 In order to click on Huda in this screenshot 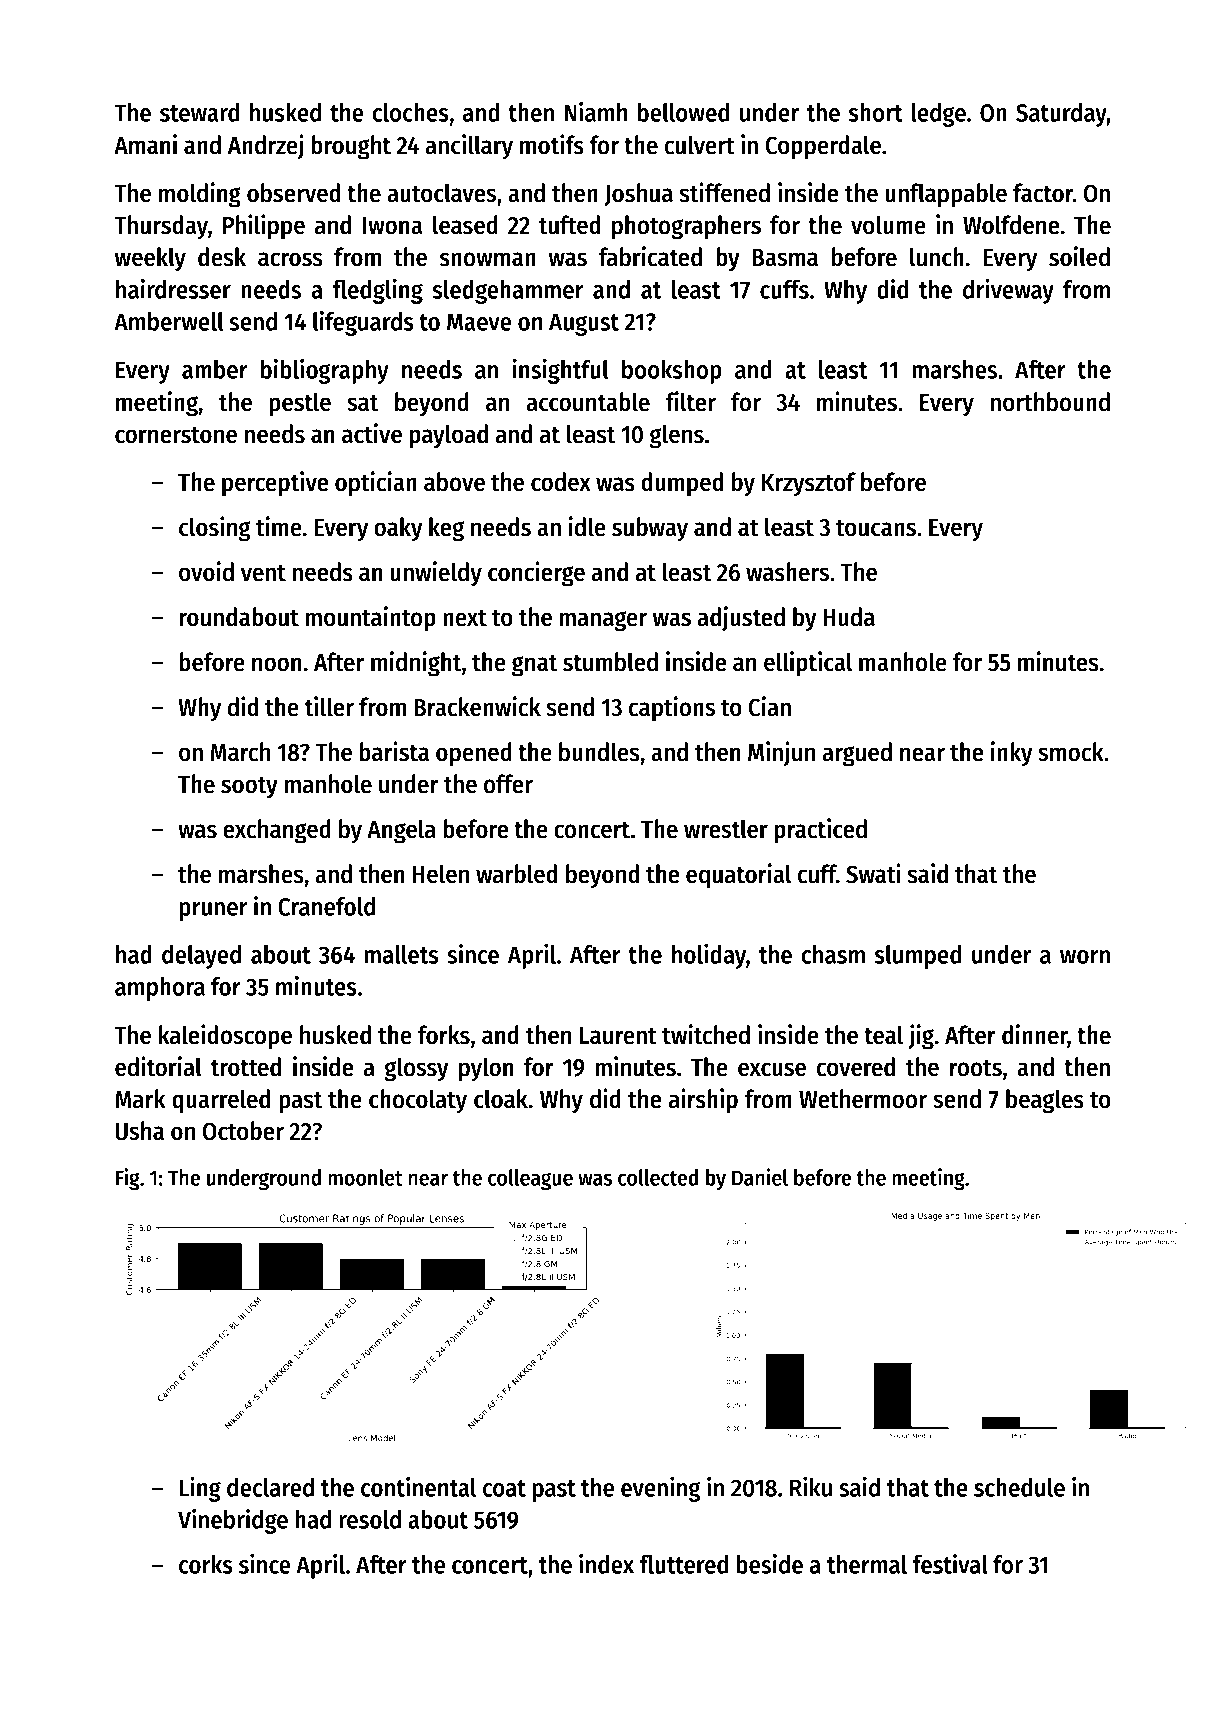, I will do `click(849, 617)`.
